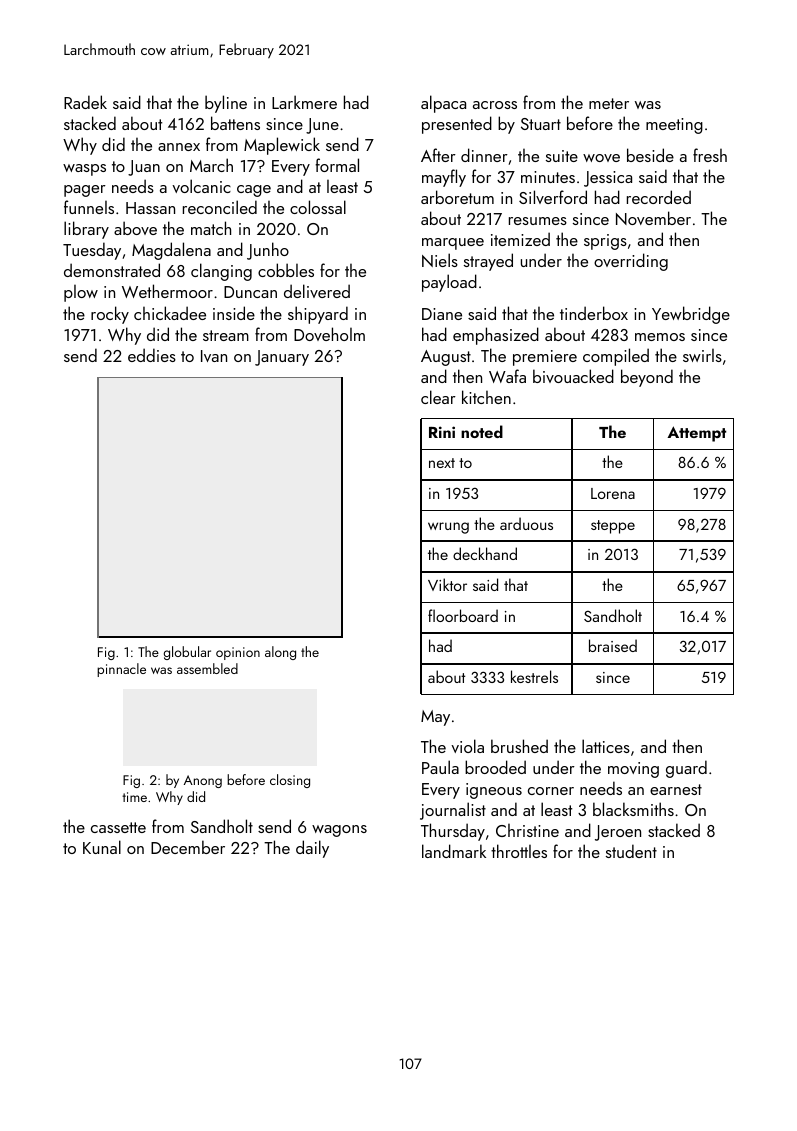  Describe the element at coordinates (187, 653) in the screenshot. I see `globular` at that location.
